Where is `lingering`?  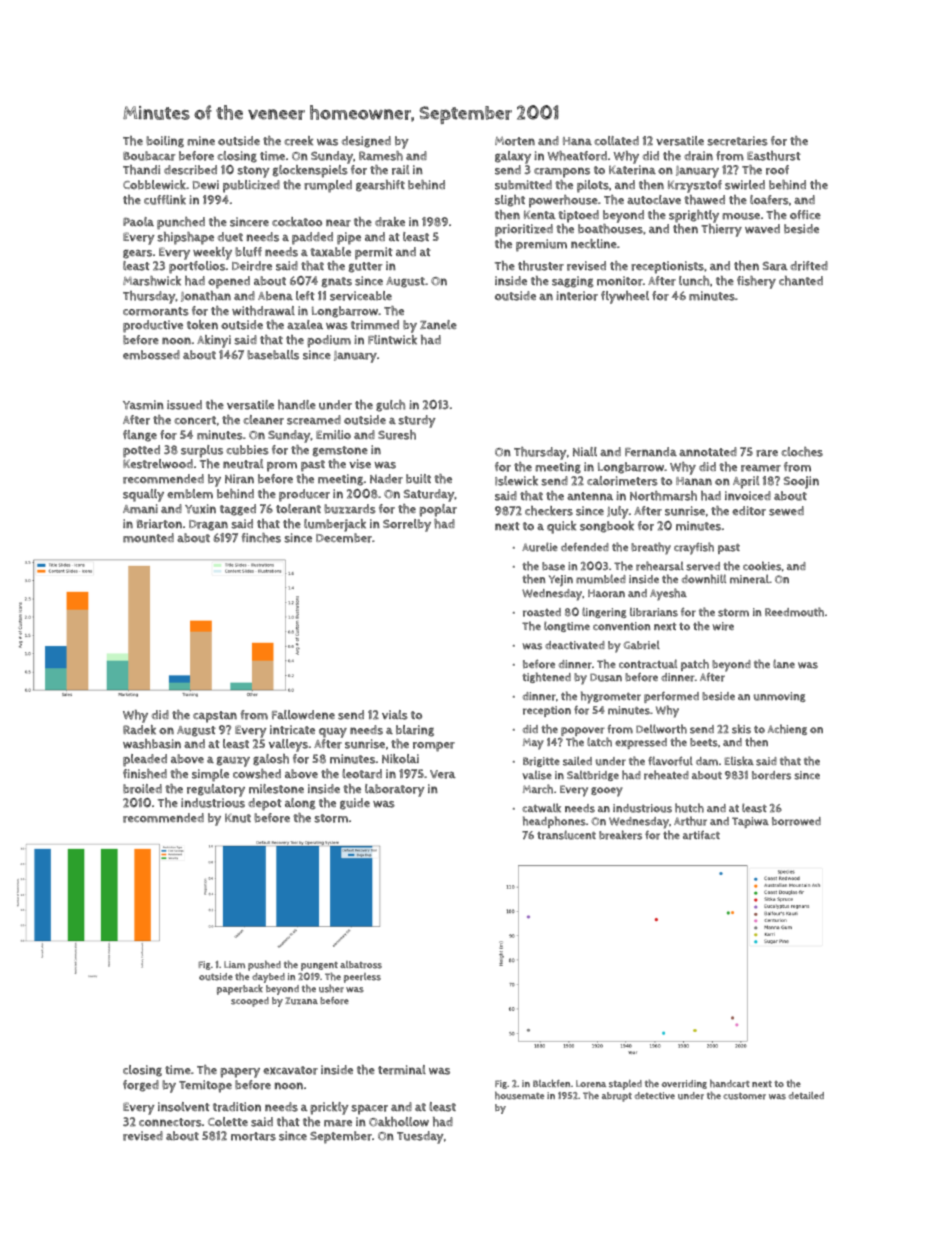 lingering is located at coordinates (604, 612).
